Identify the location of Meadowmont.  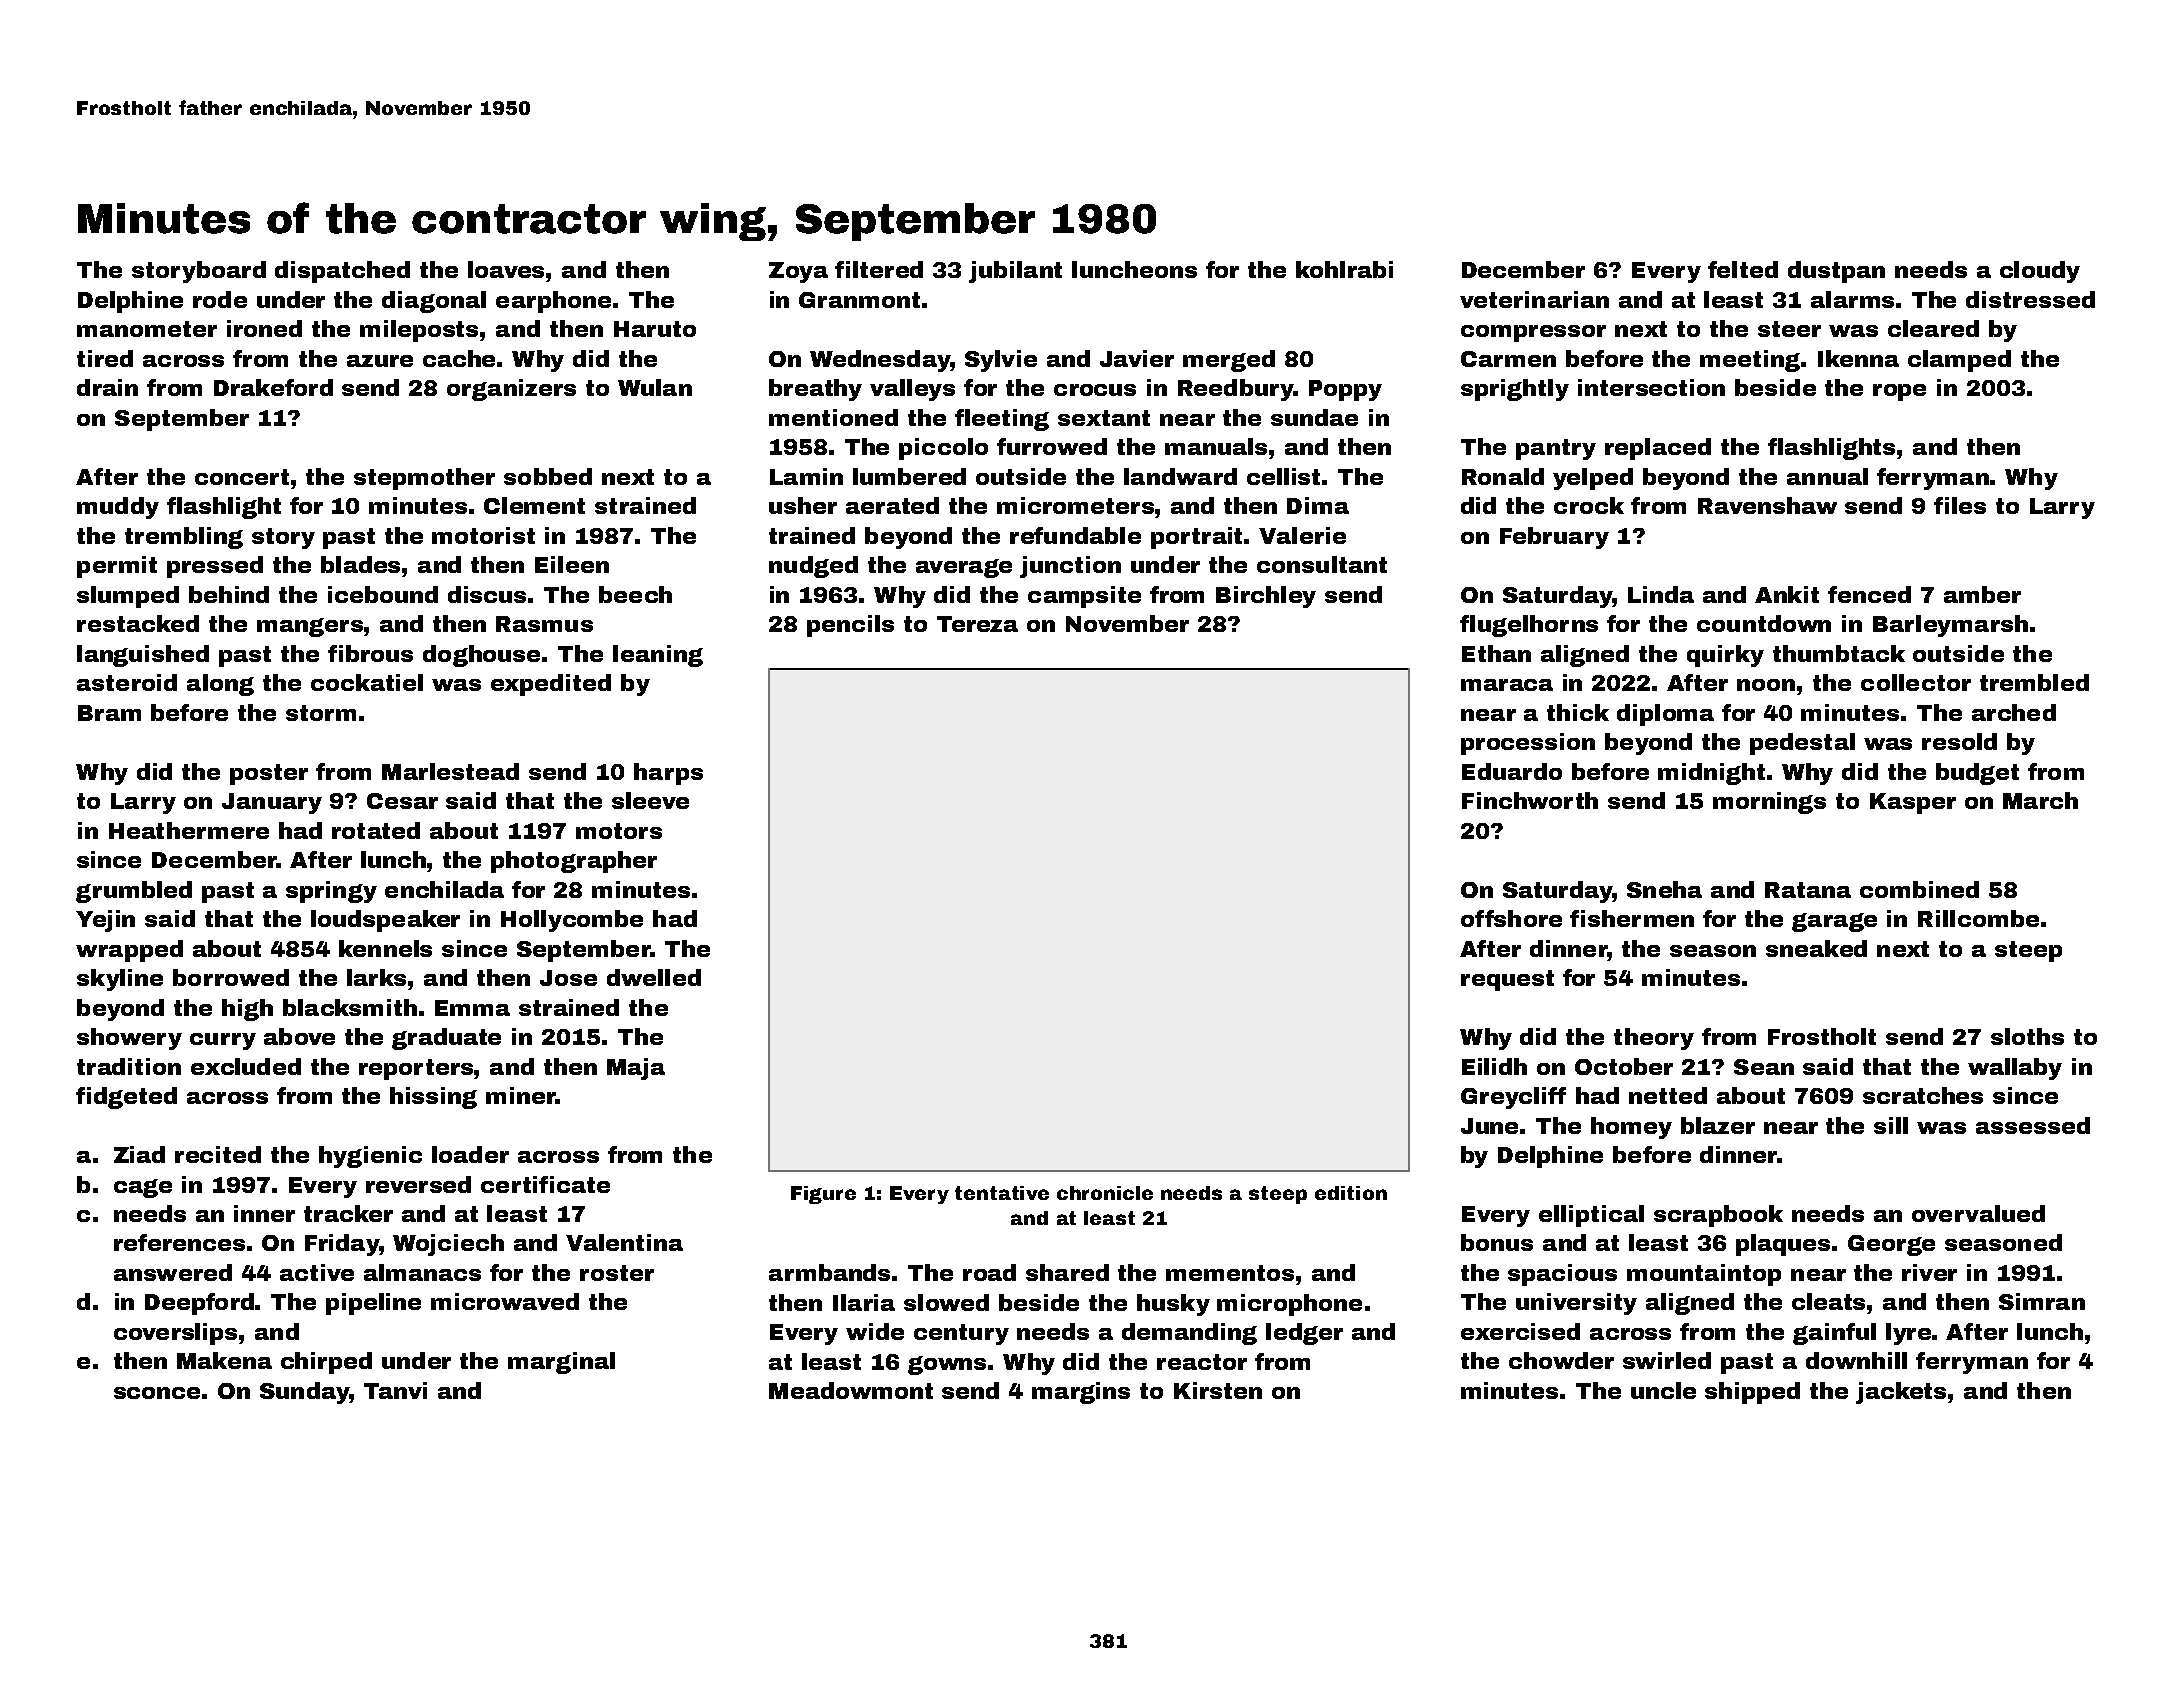
(851, 1390).
